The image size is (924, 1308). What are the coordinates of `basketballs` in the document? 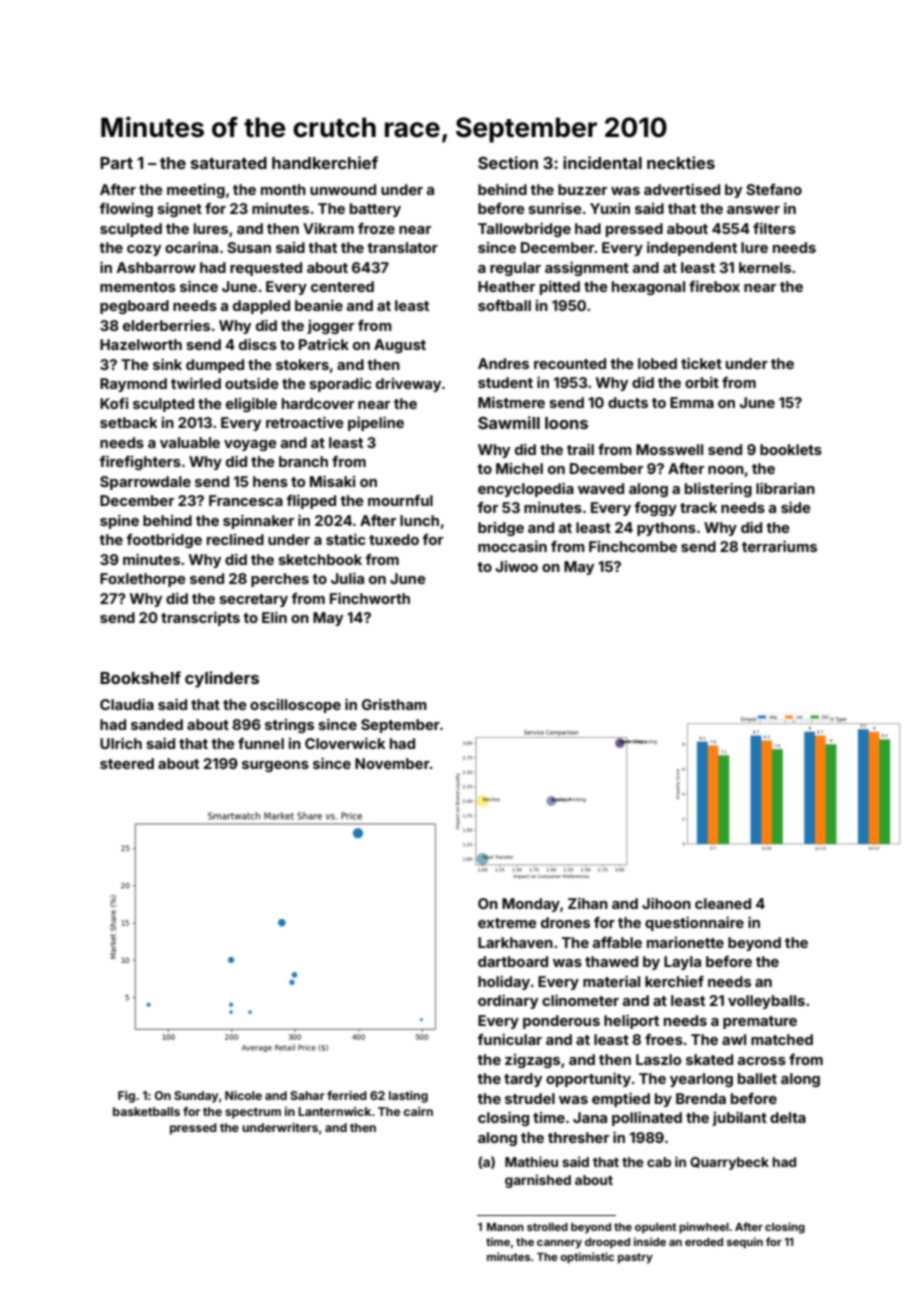 It's located at (146, 1111).
